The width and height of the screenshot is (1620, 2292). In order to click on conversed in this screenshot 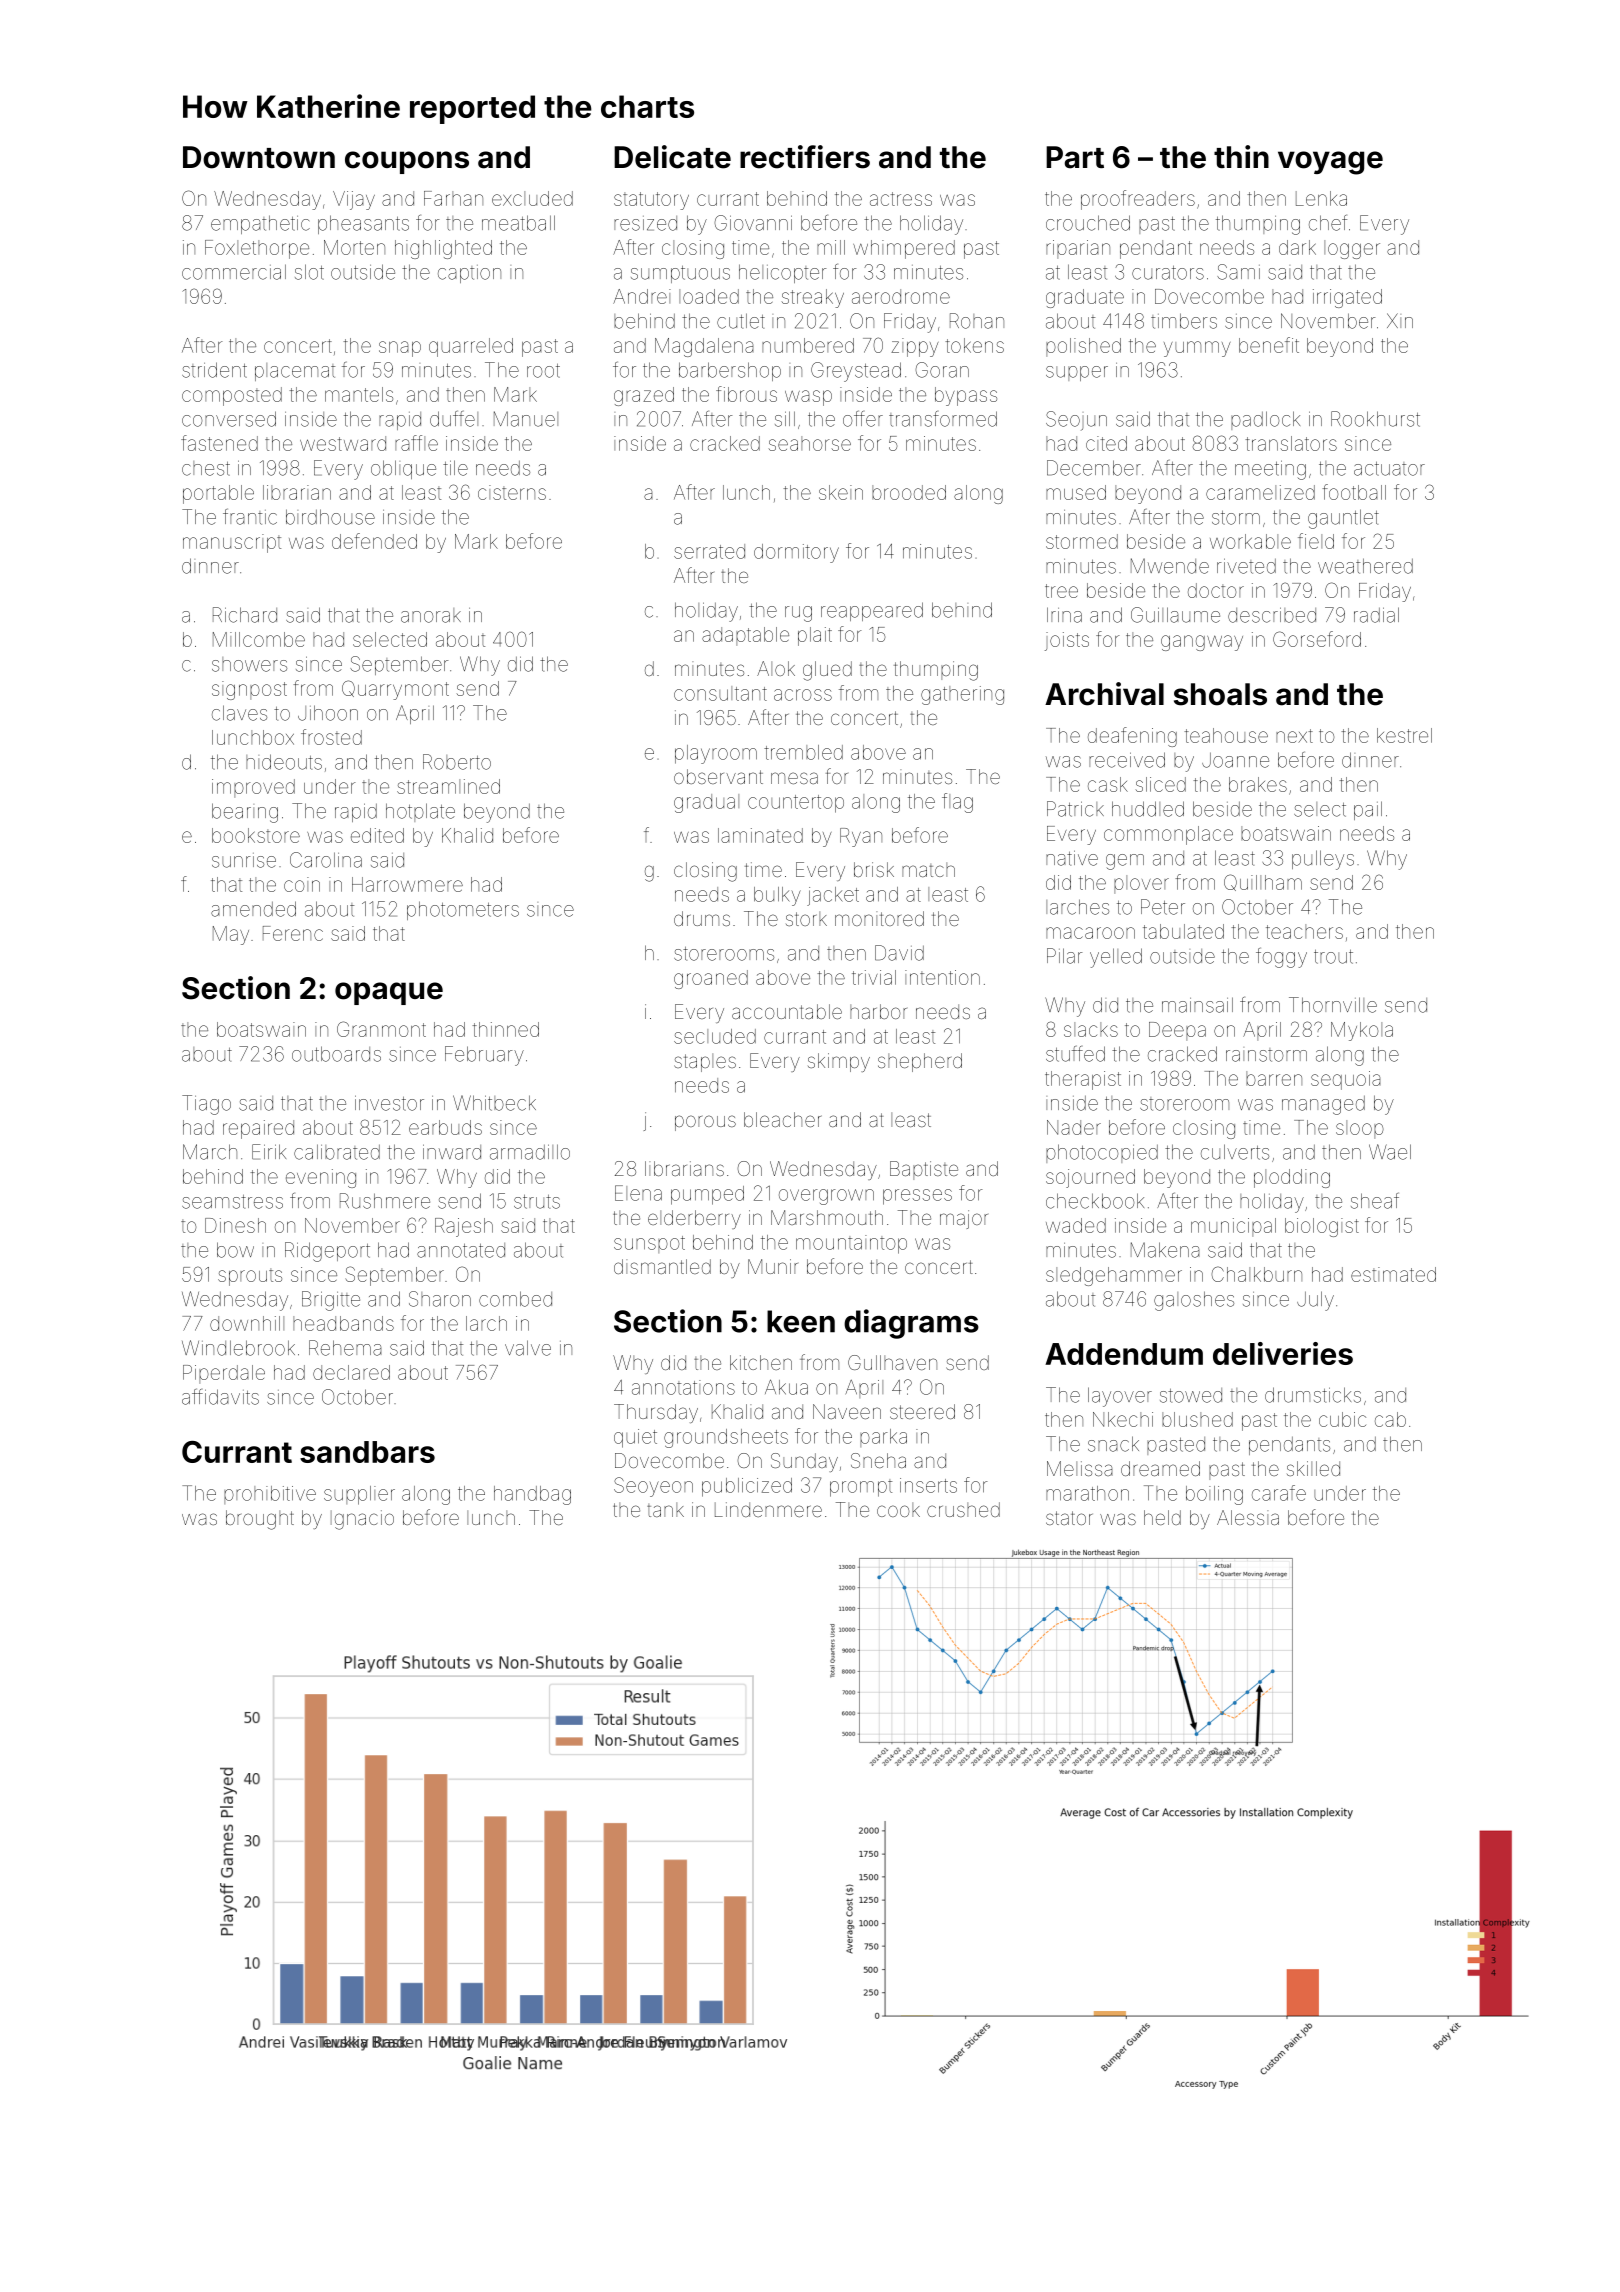, I will do `click(229, 419)`.
